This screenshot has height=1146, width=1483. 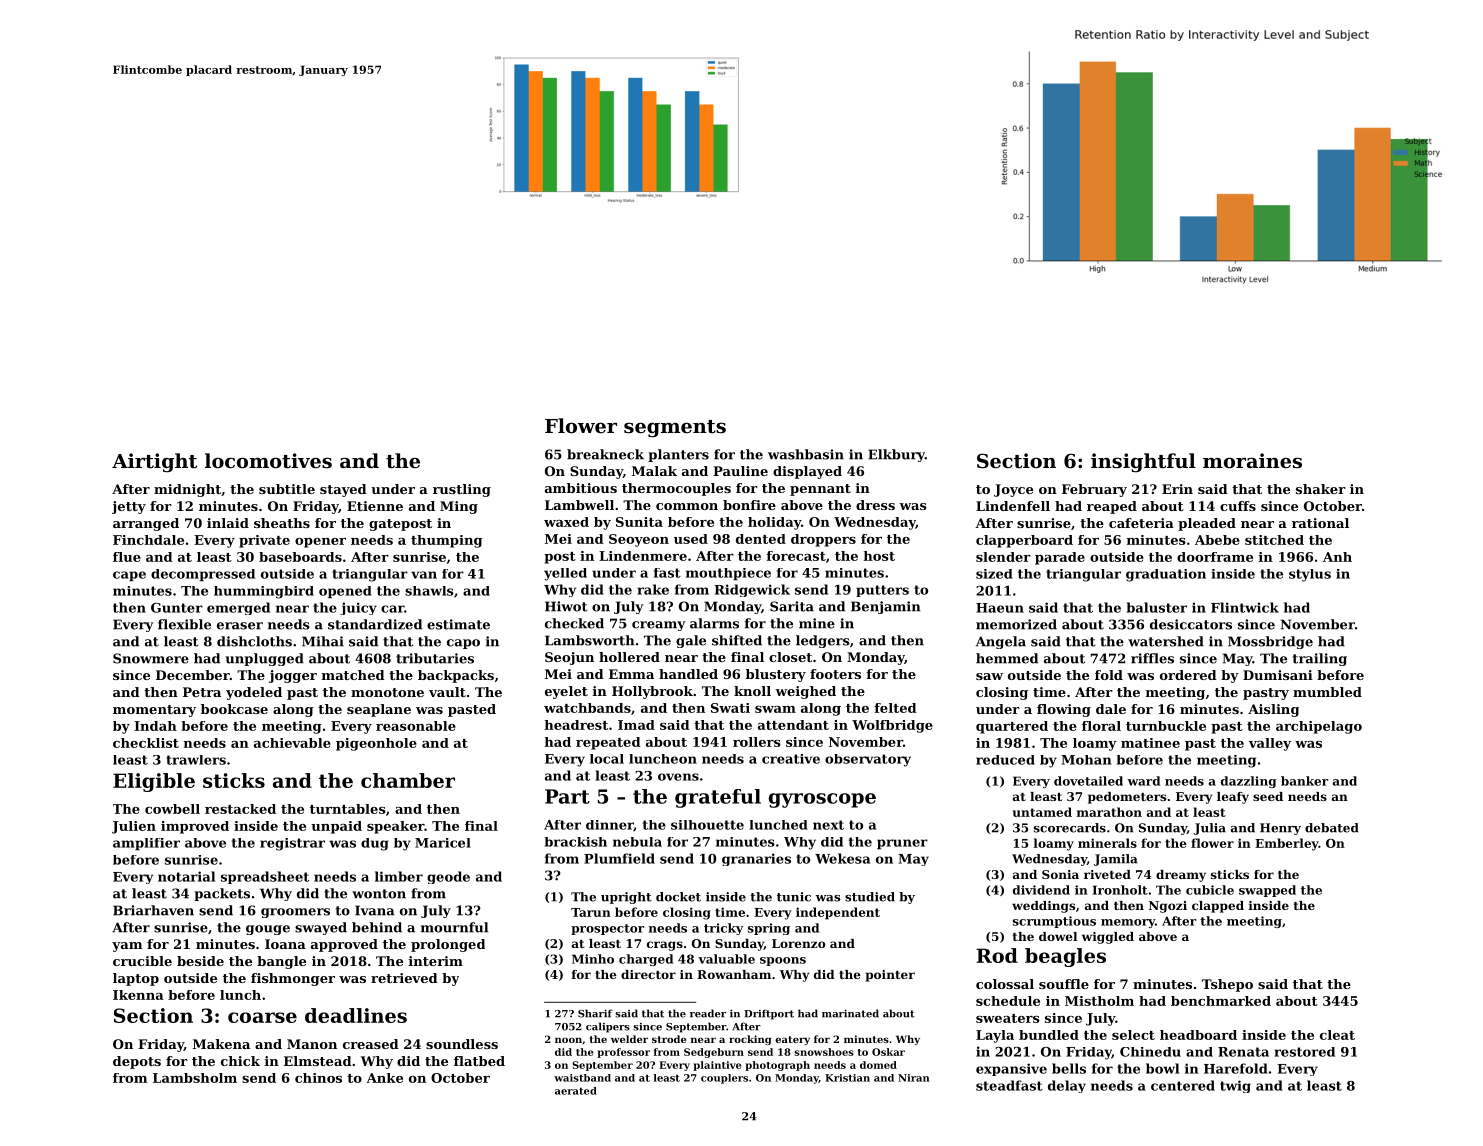 I want to click on couplers, so click(x=724, y=1079).
